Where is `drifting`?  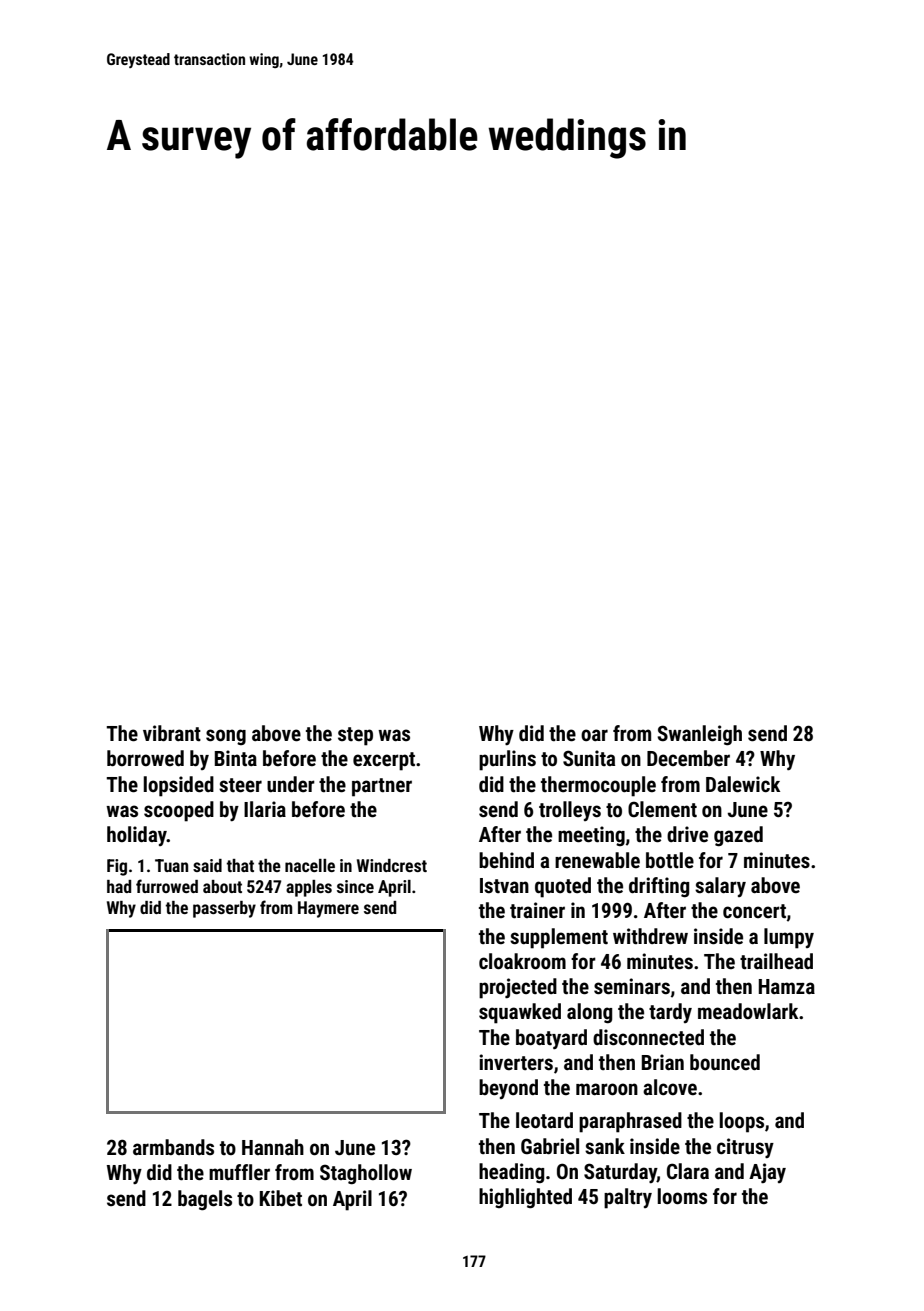 drifting is located at coordinates (659, 887).
